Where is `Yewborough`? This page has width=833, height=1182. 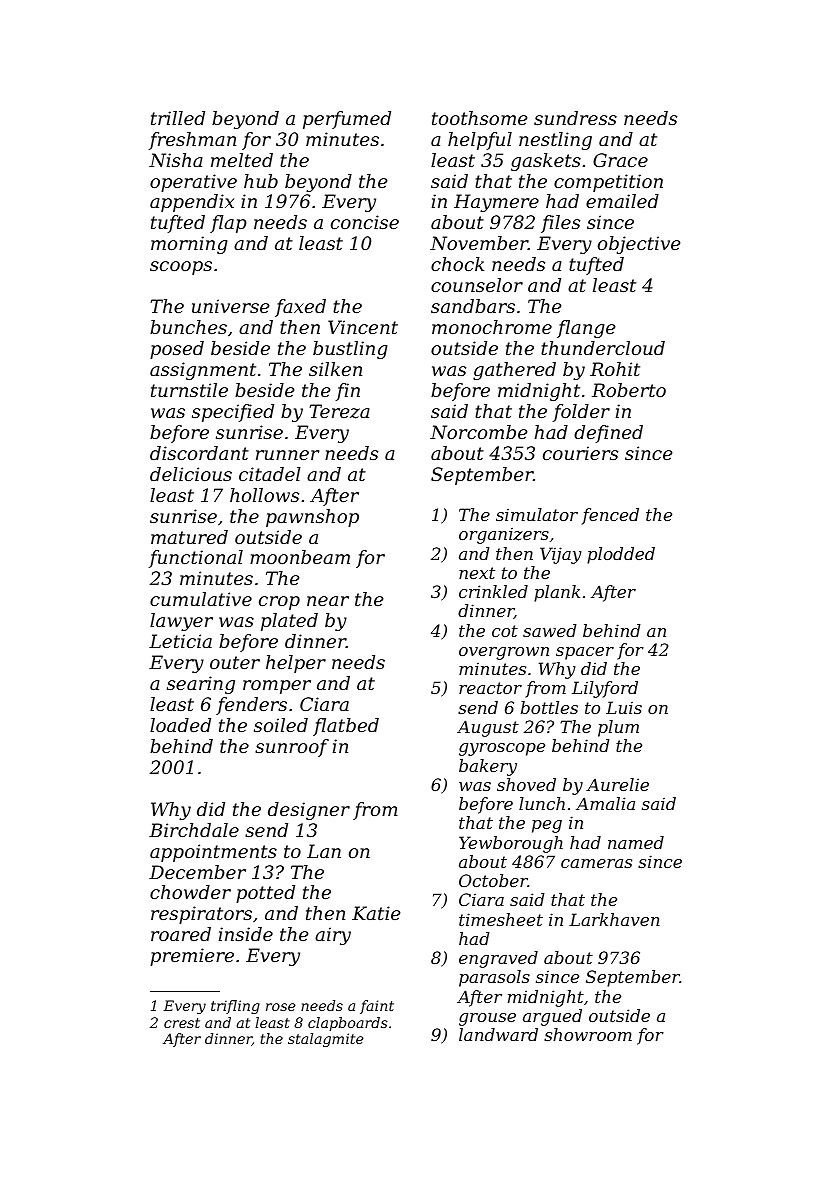
Yewborough is located at coordinates (511, 844).
